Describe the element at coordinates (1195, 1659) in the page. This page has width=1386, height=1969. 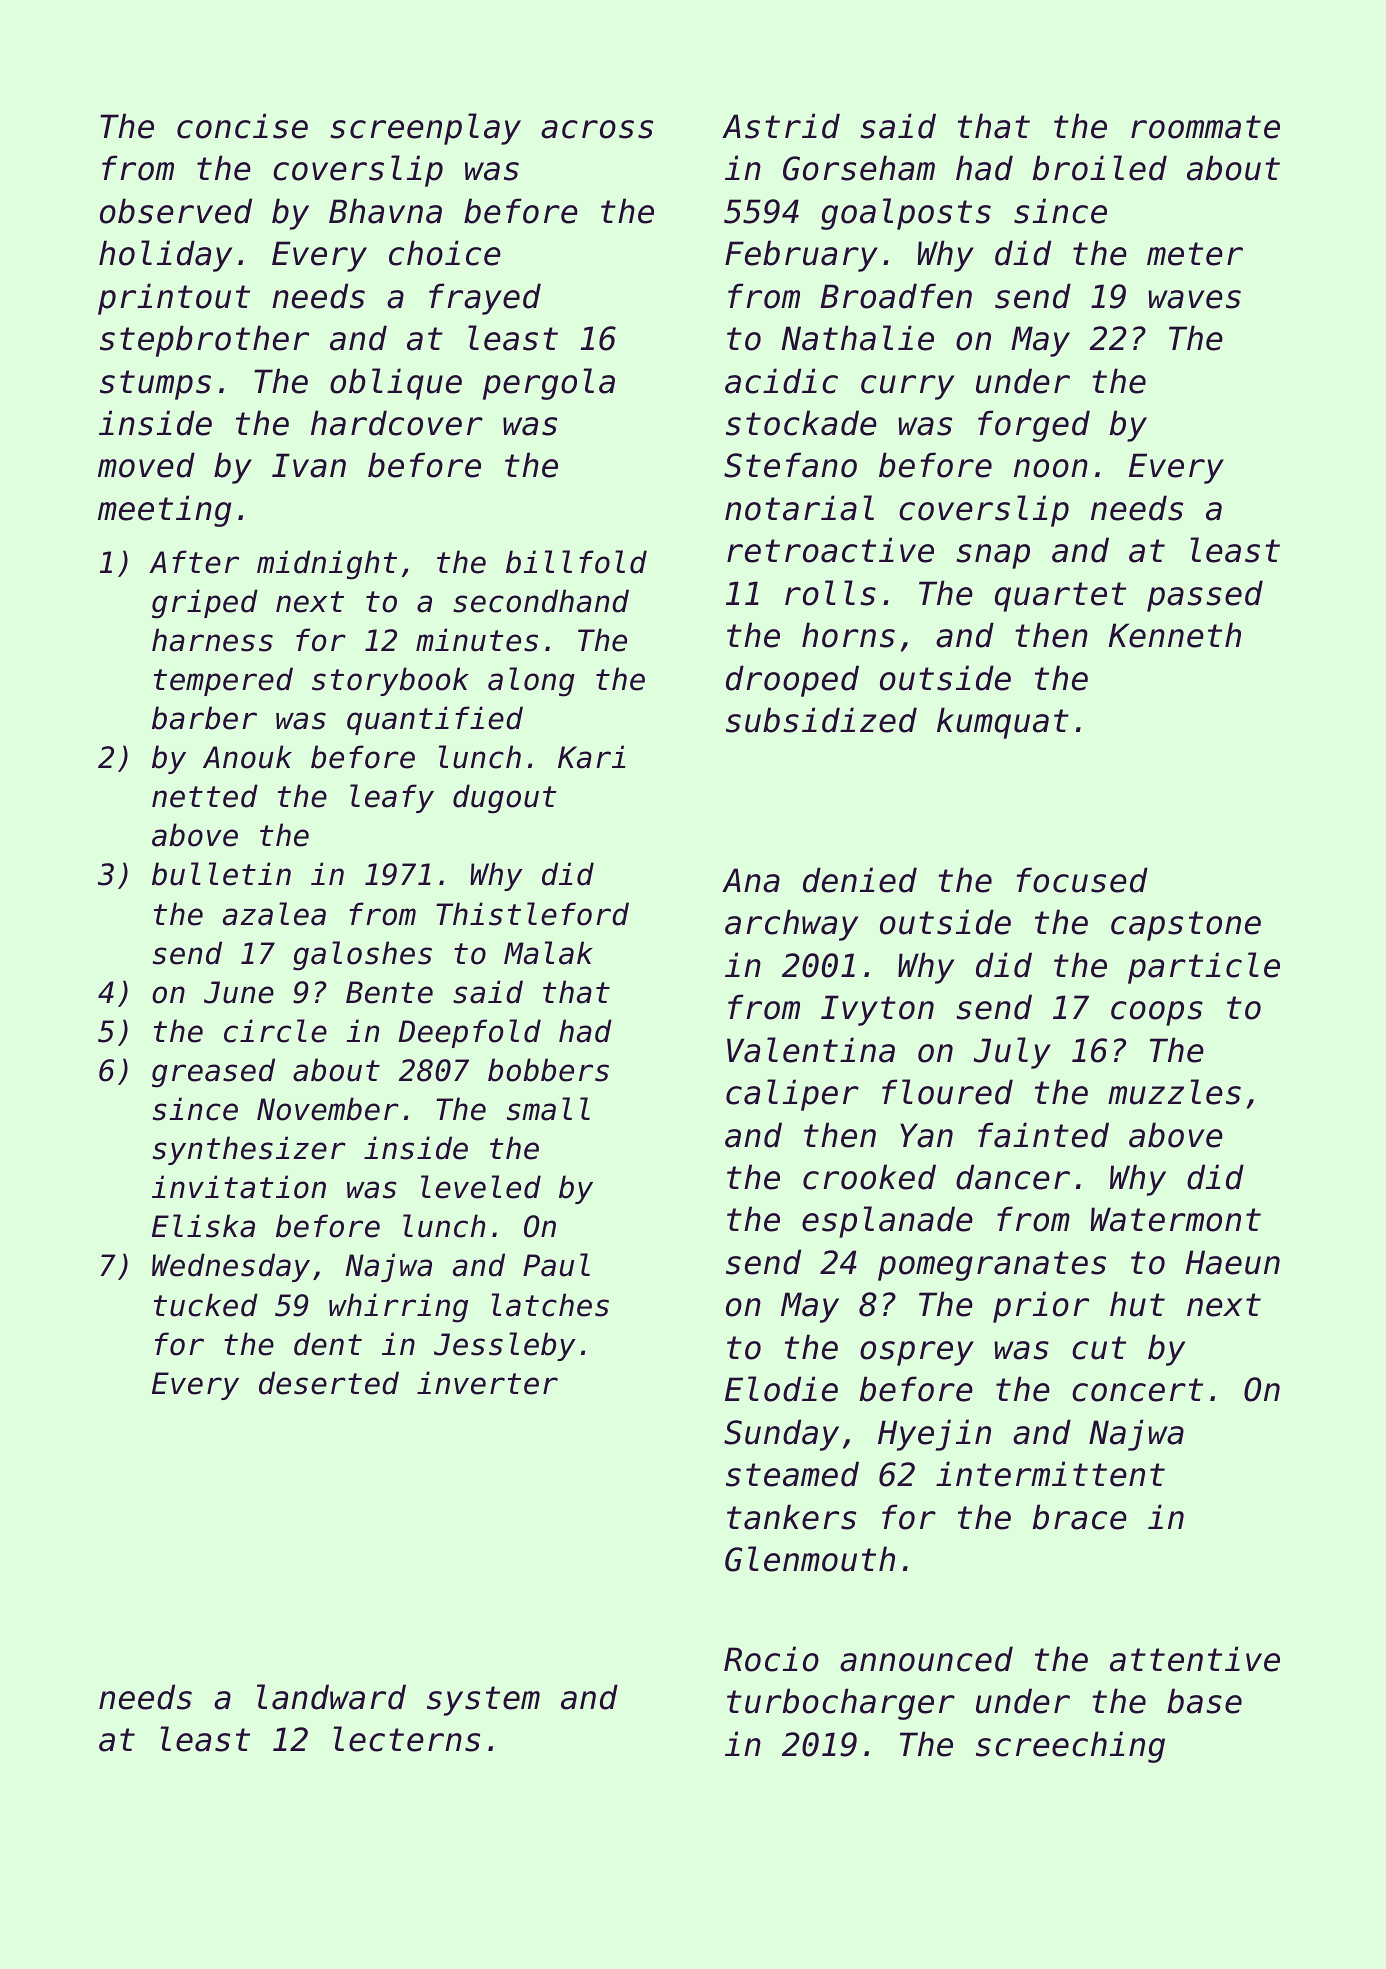
I see `attentive` at that location.
